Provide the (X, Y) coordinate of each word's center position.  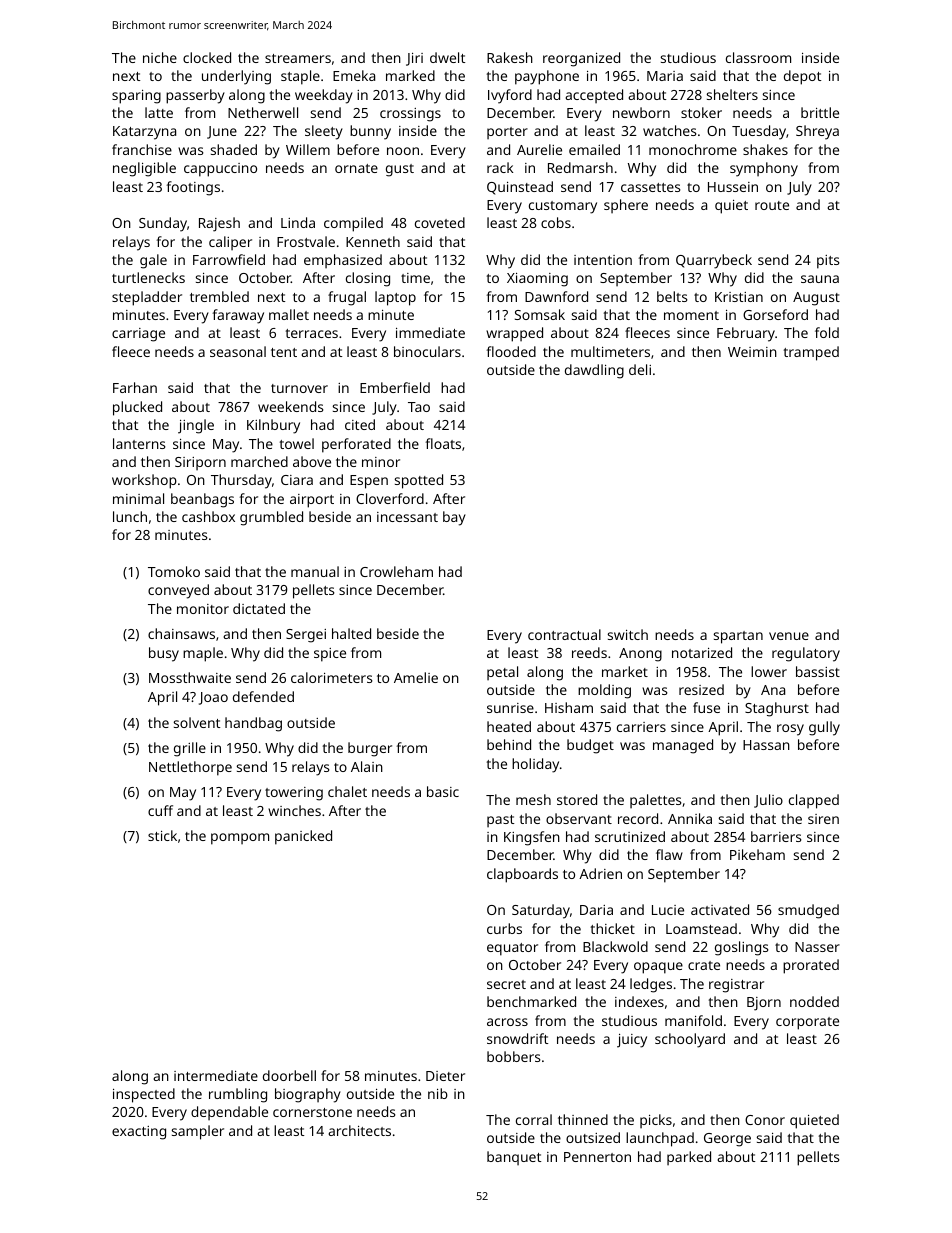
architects (359, 1130)
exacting (139, 1133)
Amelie (416, 677)
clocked (207, 57)
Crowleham (396, 571)
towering (294, 794)
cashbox (208, 516)
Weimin (752, 352)
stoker (701, 112)
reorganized (581, 59)
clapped (814, 801)
